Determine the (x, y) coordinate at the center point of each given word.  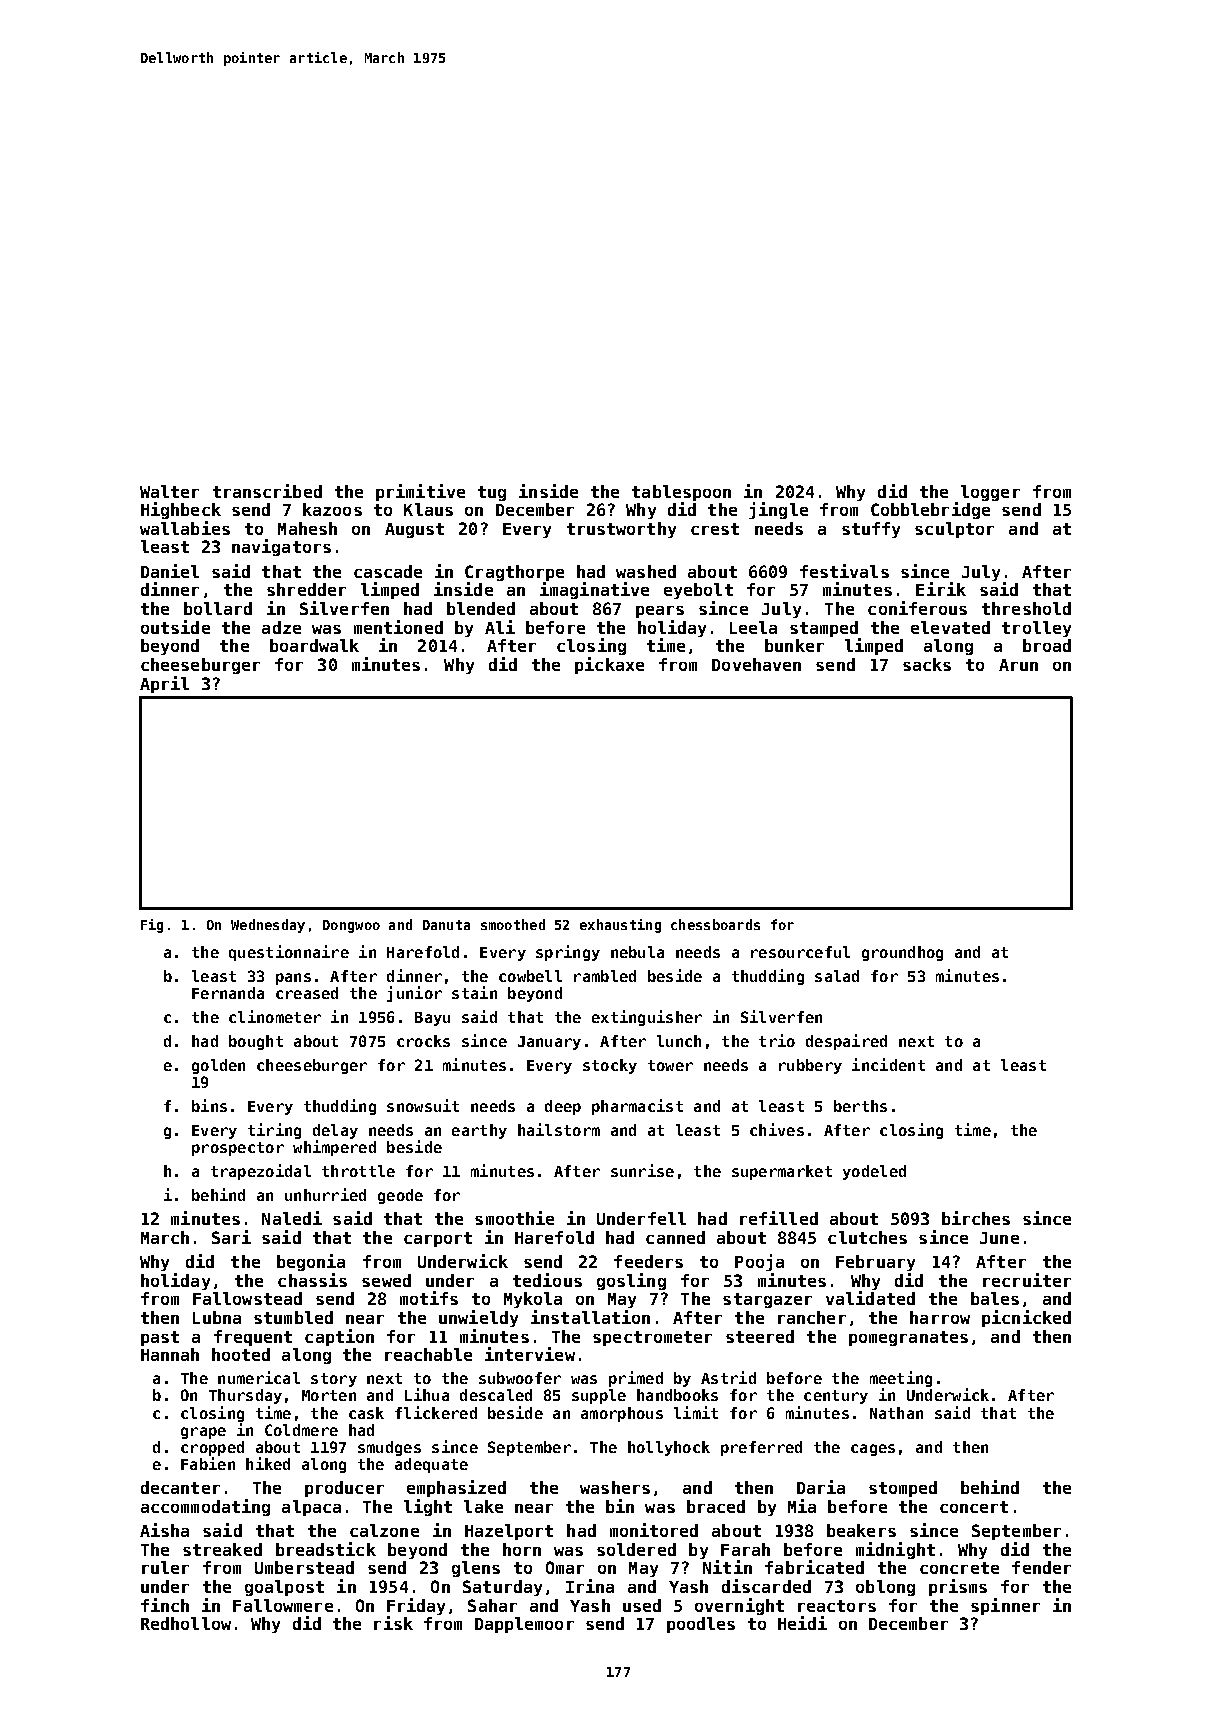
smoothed (513, 924)
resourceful (800, 952)
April (164, 684)
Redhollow (186, 1623)
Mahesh (307, 528)
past (160, 1338)
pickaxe (609, 665)
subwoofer (520, 1378)
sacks (927, 664)
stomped (903, 1489)
